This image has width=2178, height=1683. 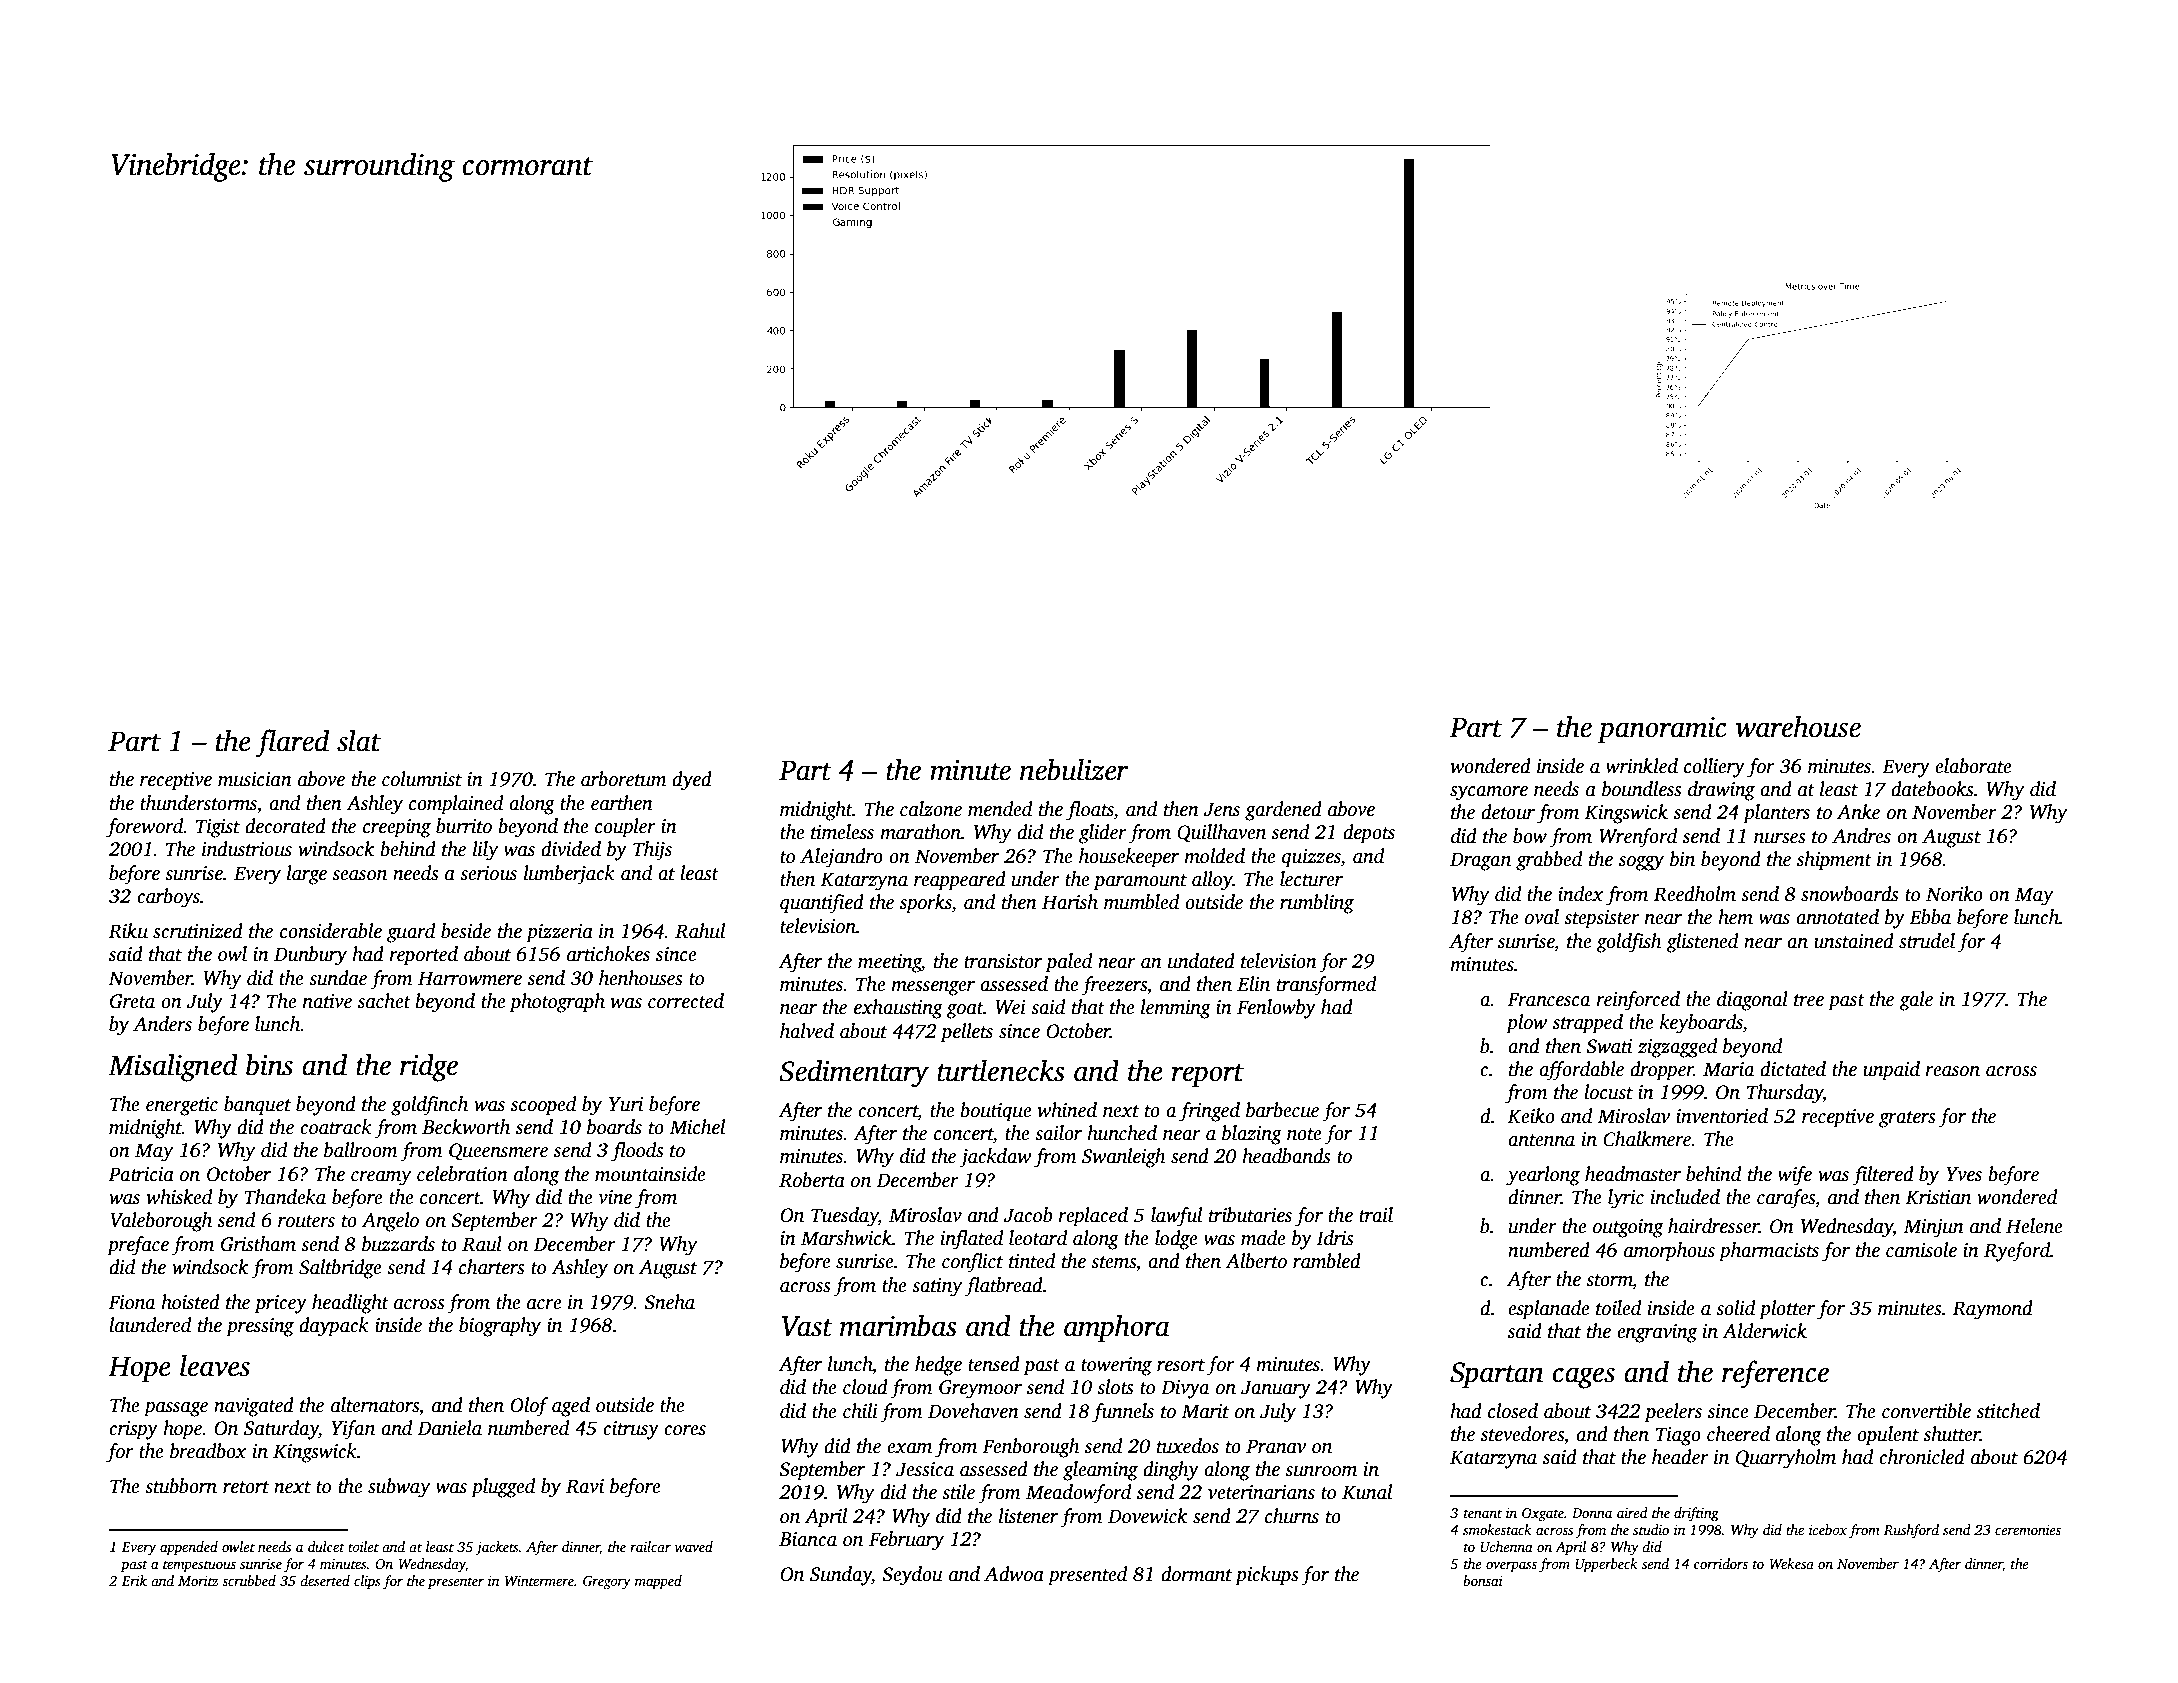 What do you see at coordinates (544, 1304) in the image?
I see `acre` at bounding box center [544, 1304].
